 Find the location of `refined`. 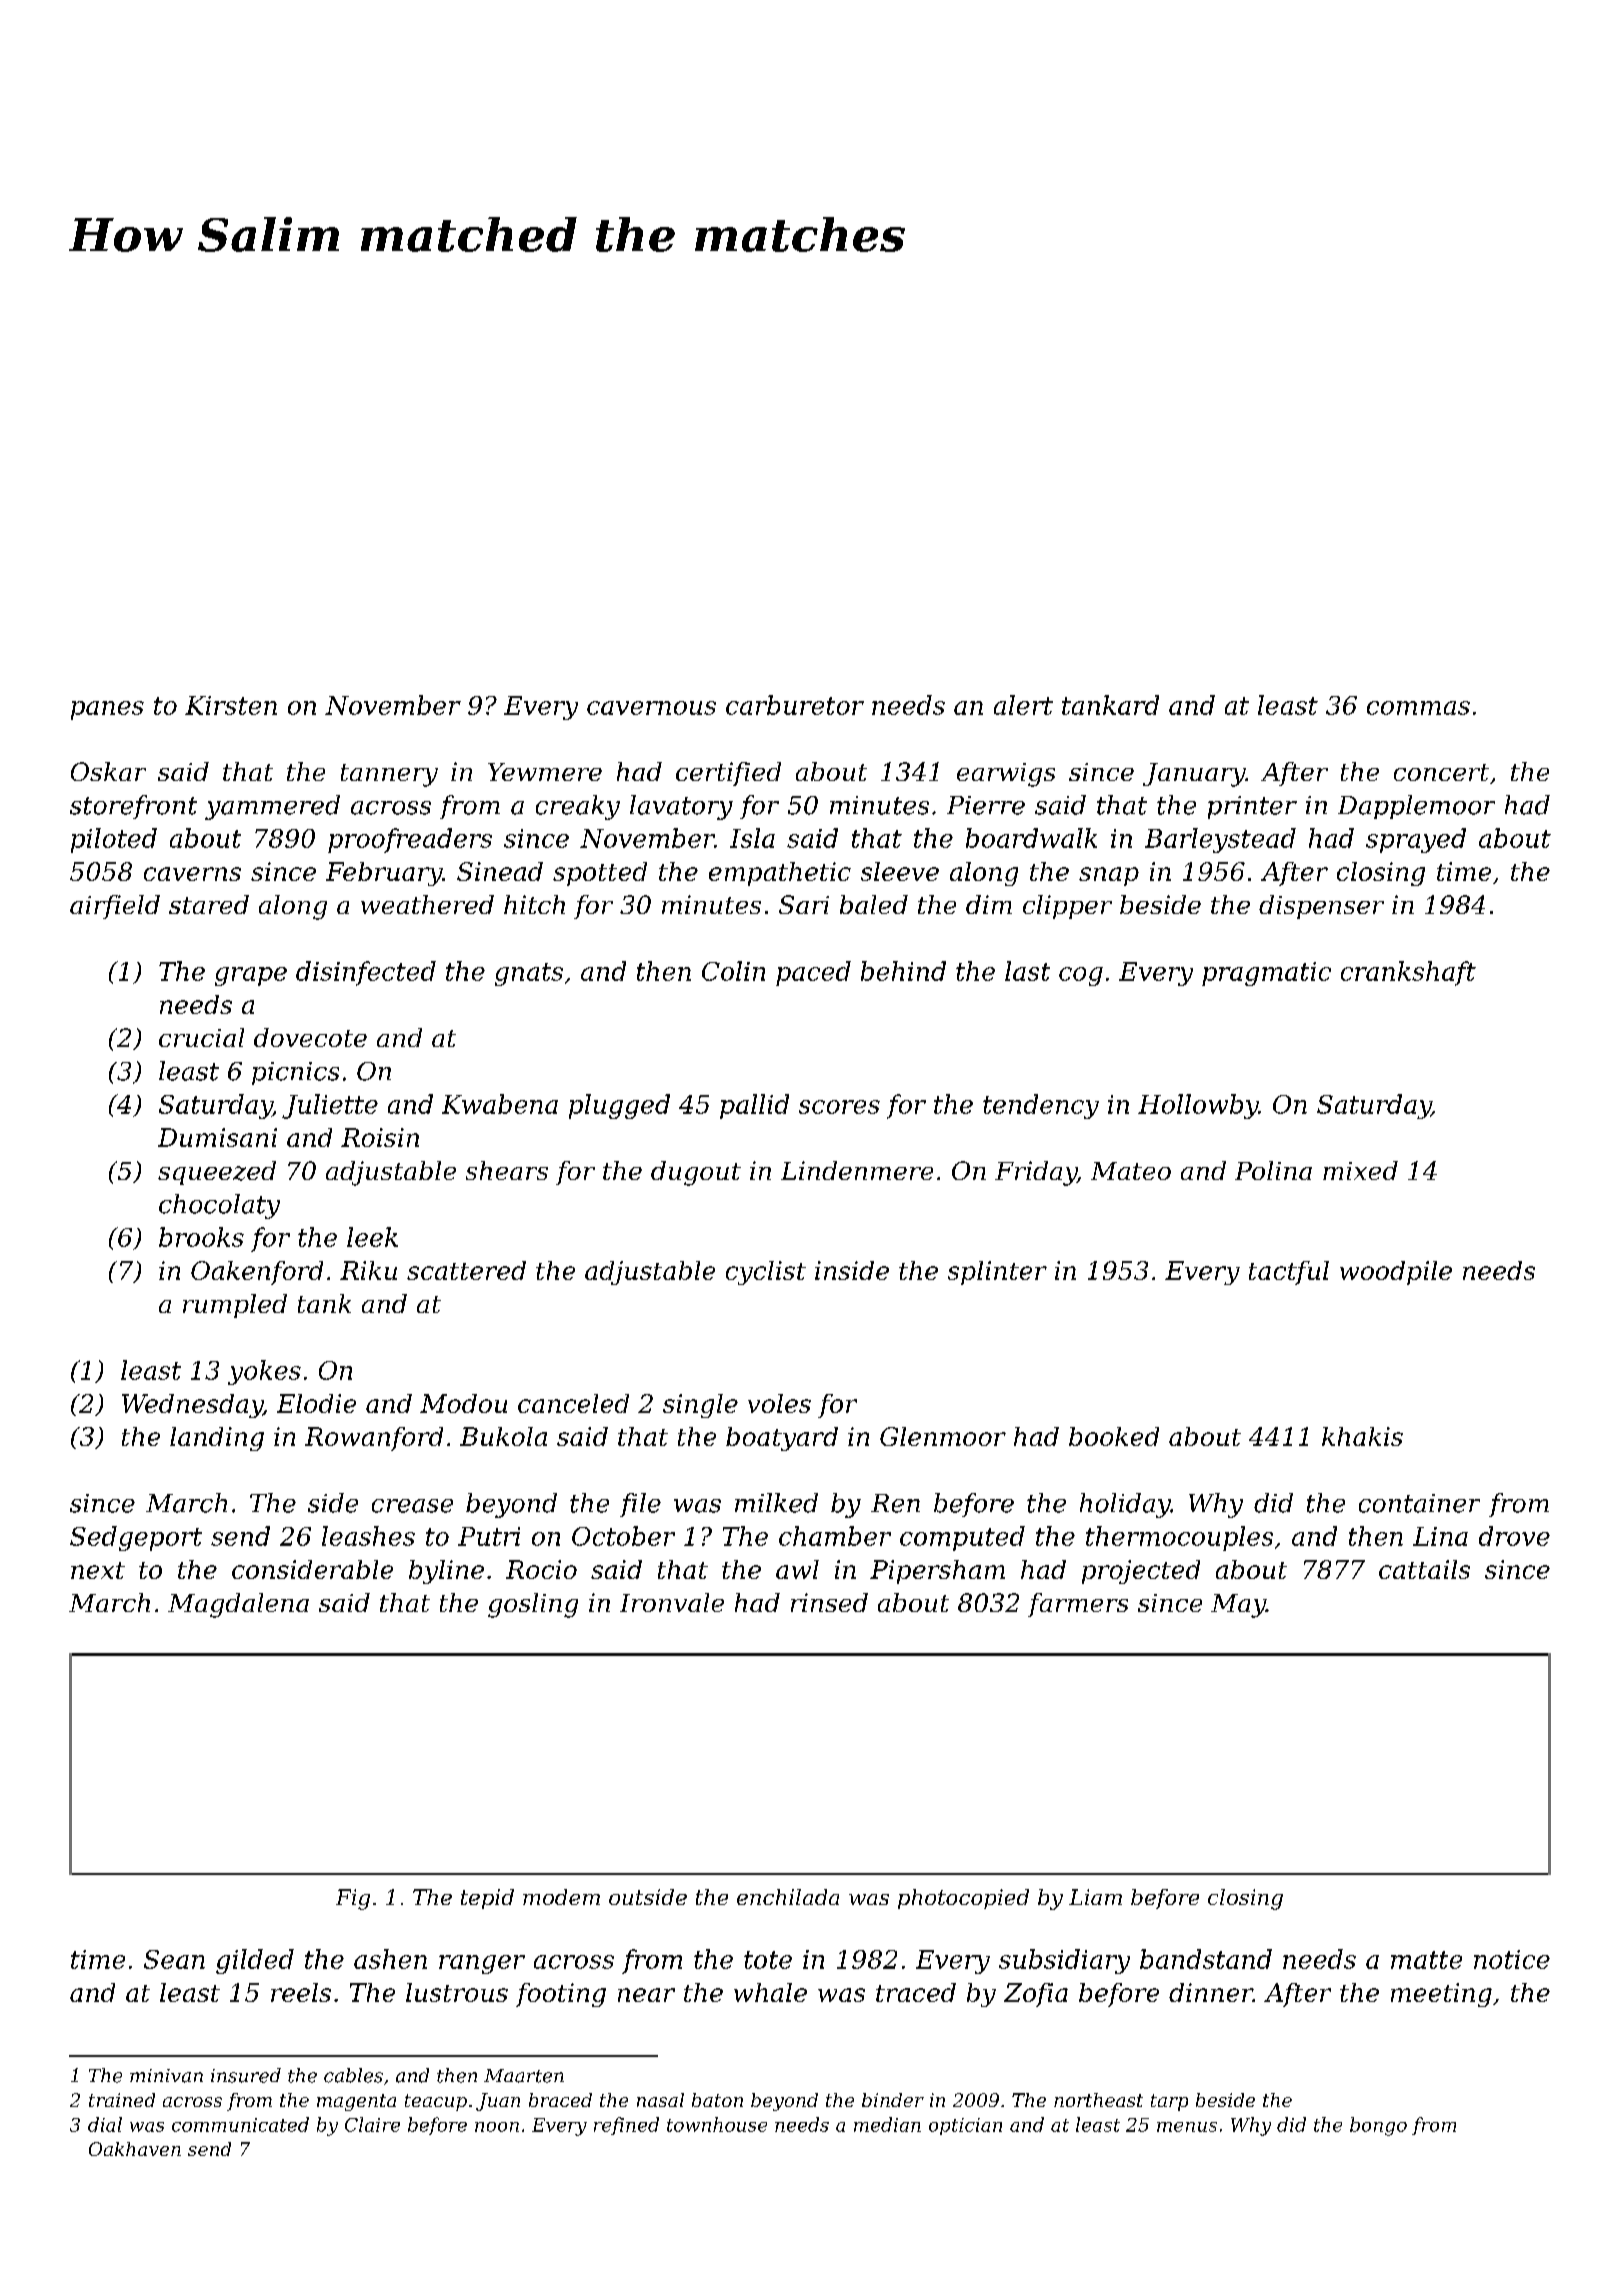

refined is located at coordinates (626, 2126).
